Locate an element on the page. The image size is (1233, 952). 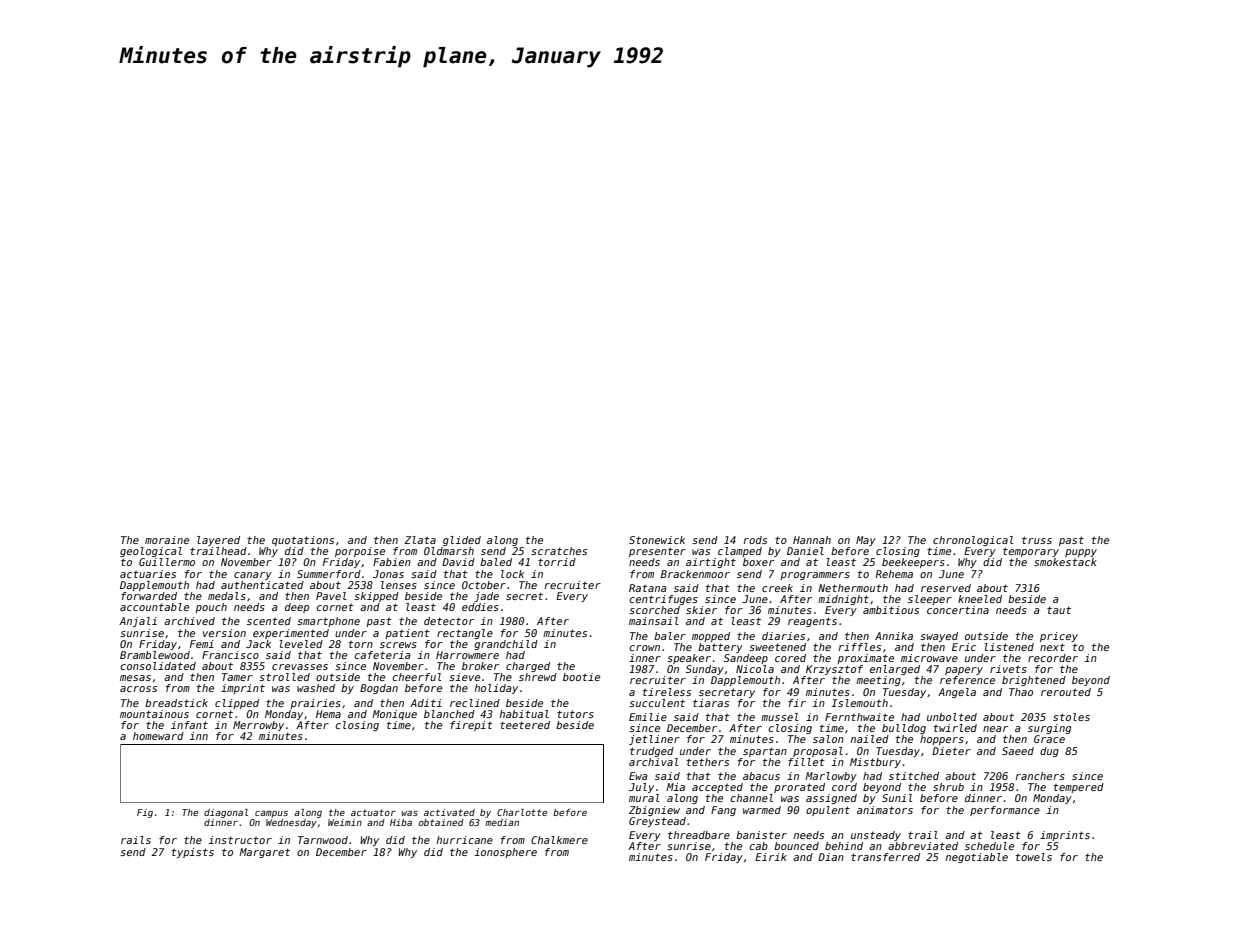
May is located at coordinates (866, 541).
